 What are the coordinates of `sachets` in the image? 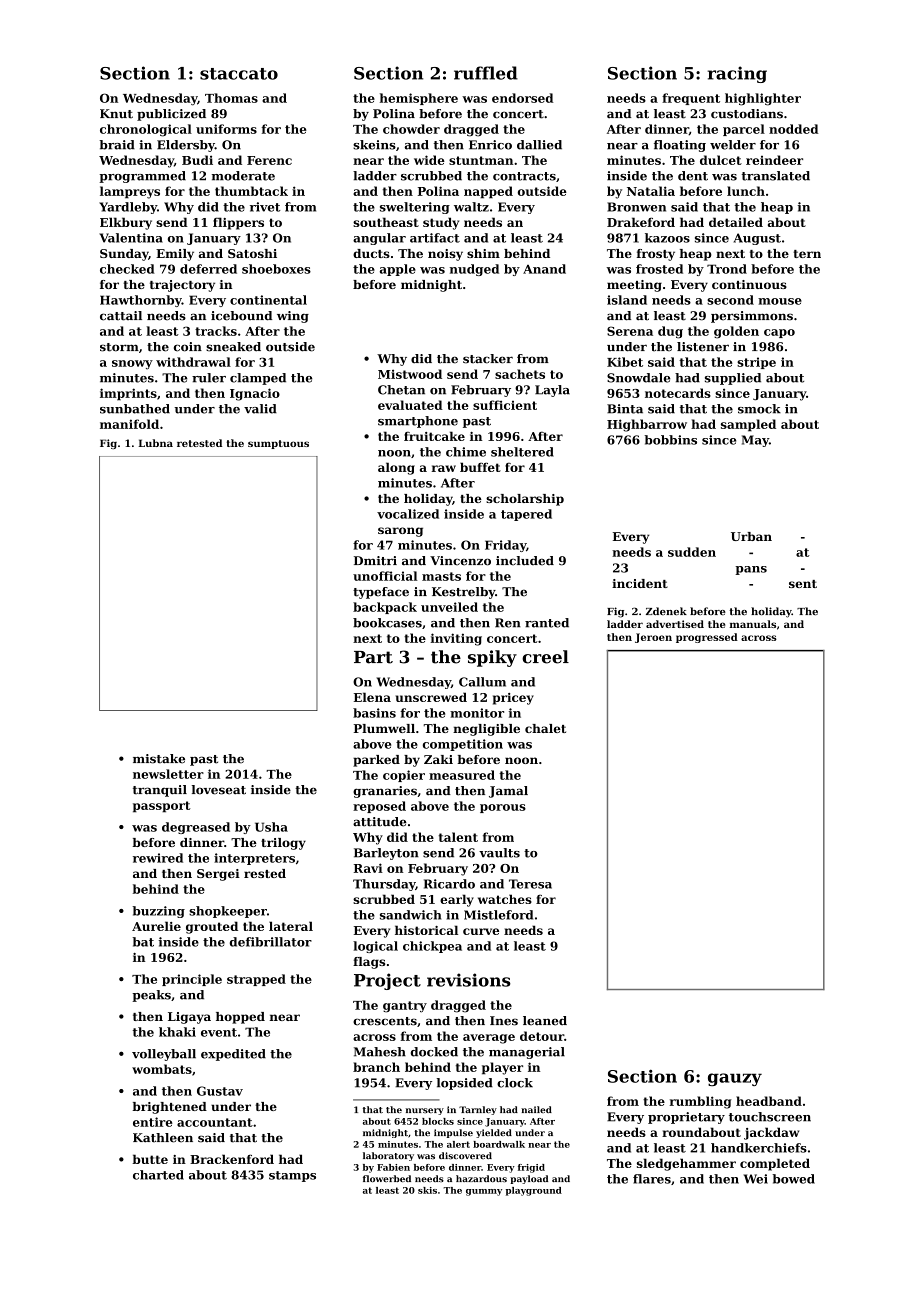 It's located at (520, 374).
